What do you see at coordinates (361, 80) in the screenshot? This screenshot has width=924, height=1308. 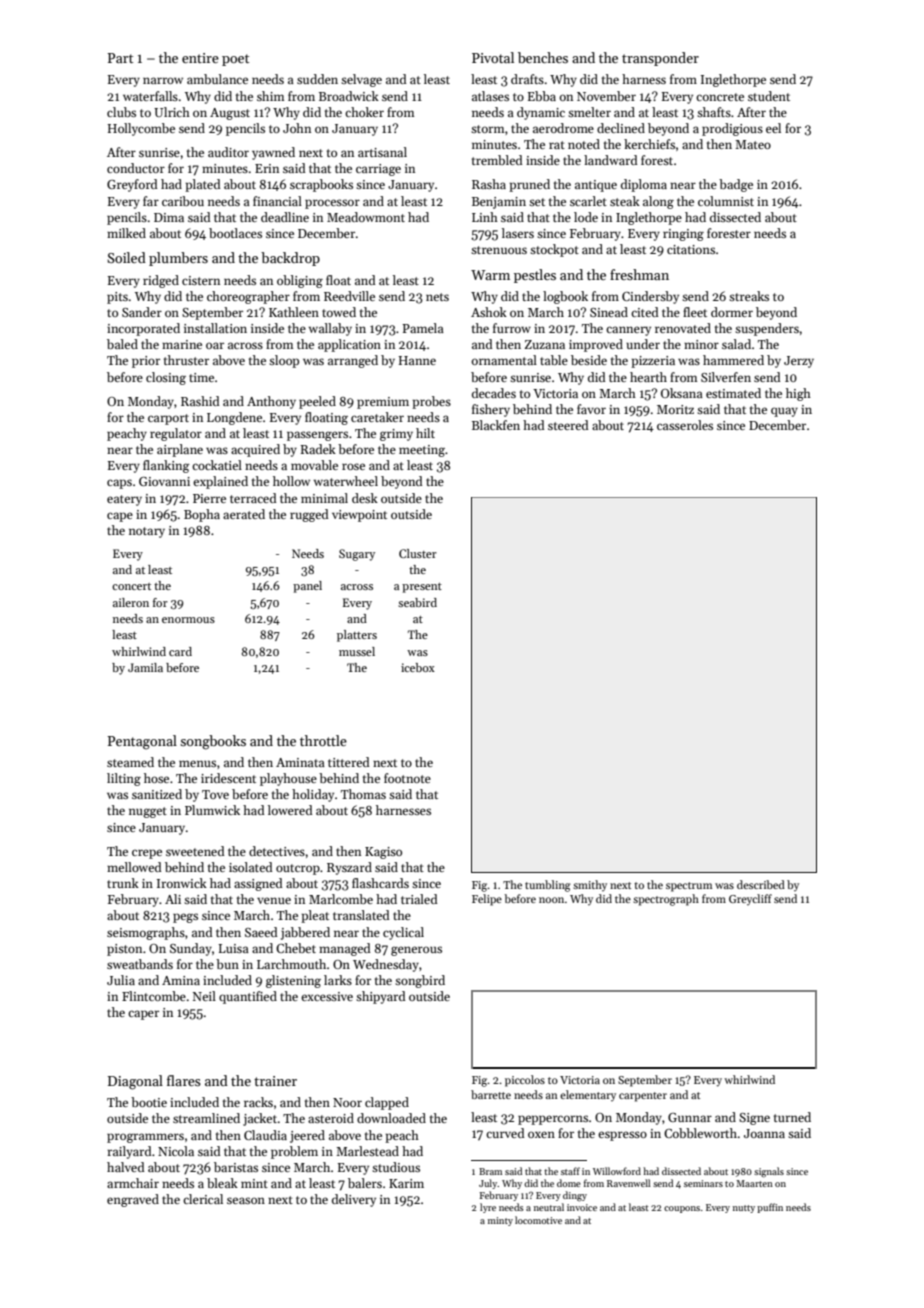 I see `selvage` at bounding box center [361, 80].
